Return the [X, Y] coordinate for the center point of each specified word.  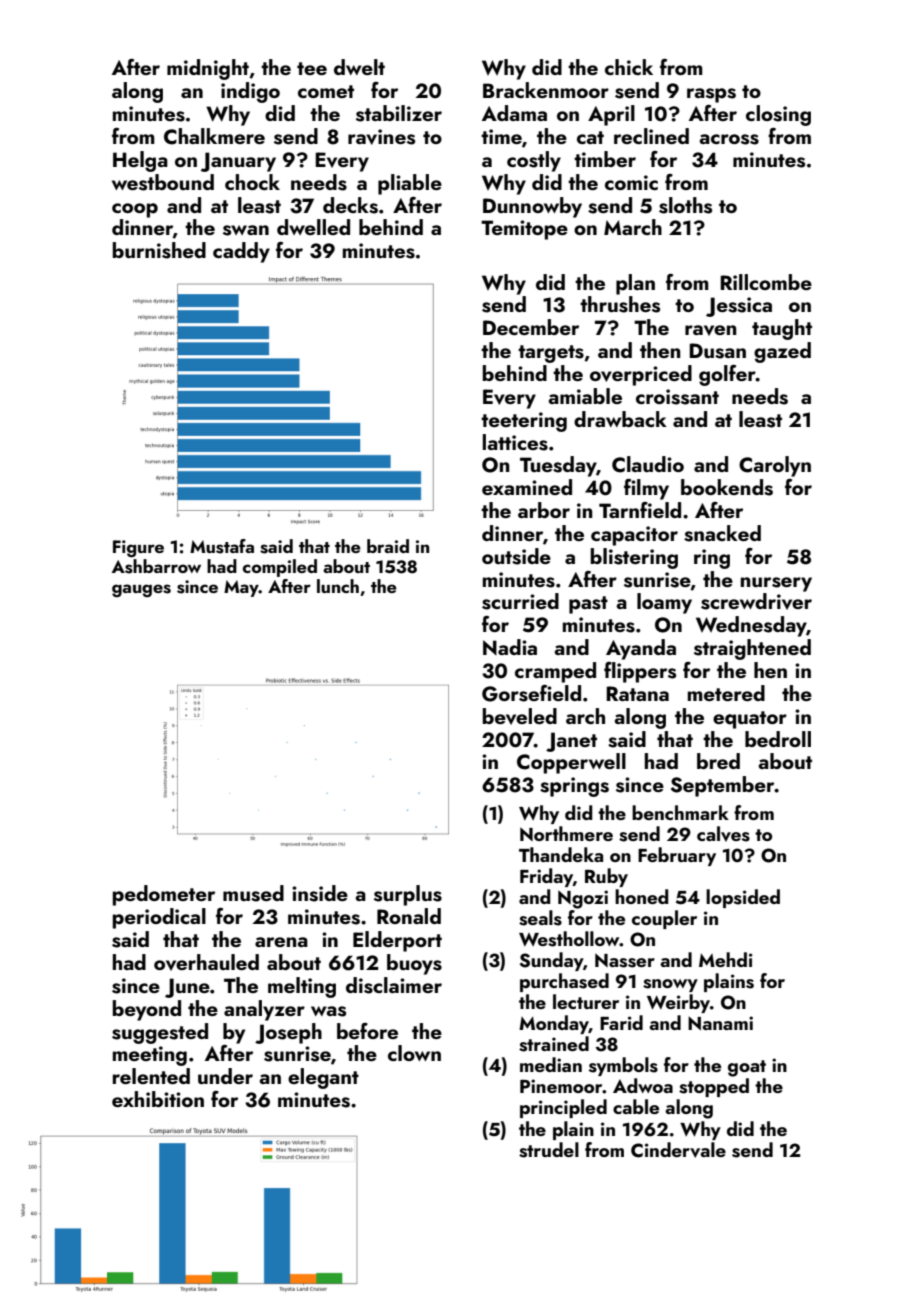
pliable [410, 184]
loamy [664, 603]
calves [723, 834]
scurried [520, 601]
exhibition [158, 1099]
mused [253, 893]
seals [540, 918]
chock [252, 182]
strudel [549, 1150]
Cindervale [678, 1150]
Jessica [739, 307]
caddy [241, 252]
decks [350, 205]
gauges [141, 590]
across [729, 139]
